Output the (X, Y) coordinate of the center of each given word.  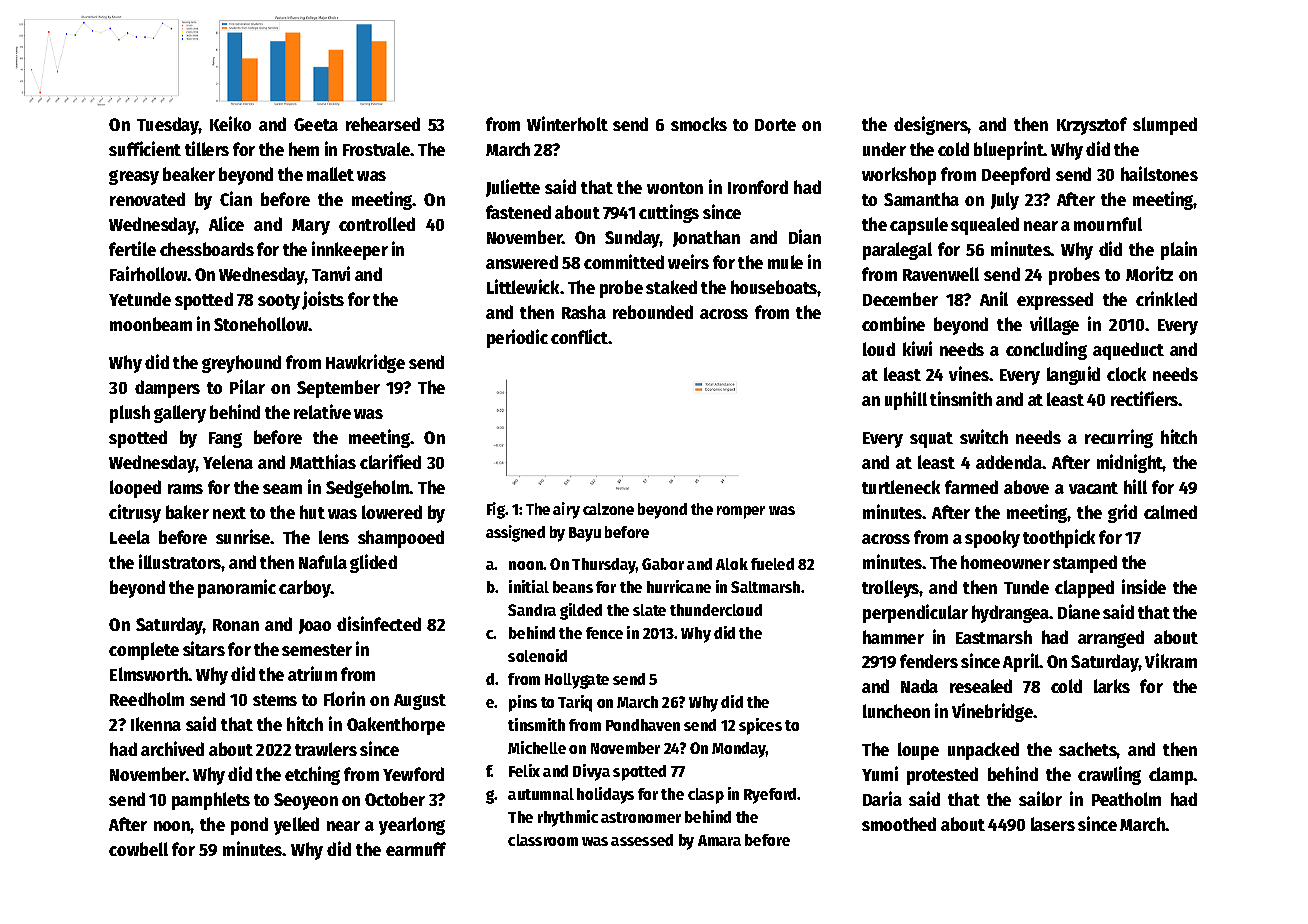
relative (322, 411)
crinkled (1166, 298)
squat (931, 440)
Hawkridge (365, 363)
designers (931, 125)
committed (624, 261)
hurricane (679, 586)
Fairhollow (149, 273)
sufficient (145, 148)
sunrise (243, 536)
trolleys (891, 589)
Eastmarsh (994, 637)
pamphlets (211, 801)
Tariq (575, 703)
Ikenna (156, 724)
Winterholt (567, 123)
